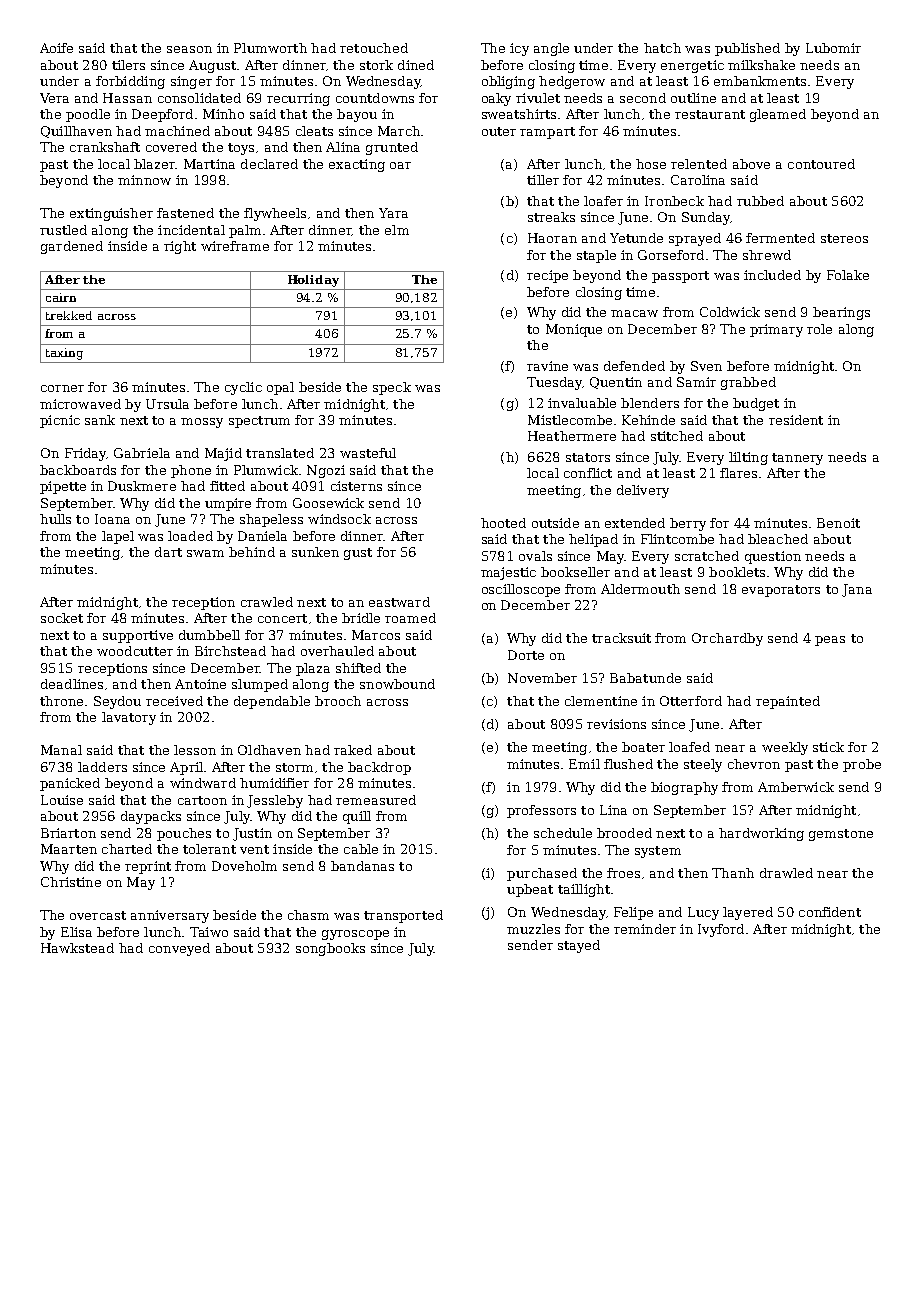 Image resolution: width=924 pixels, height=1308 pixels. What do you see at coordinates (696, 382) in the screenshot?
I see `Samir` at bounding box center [696, 382].
